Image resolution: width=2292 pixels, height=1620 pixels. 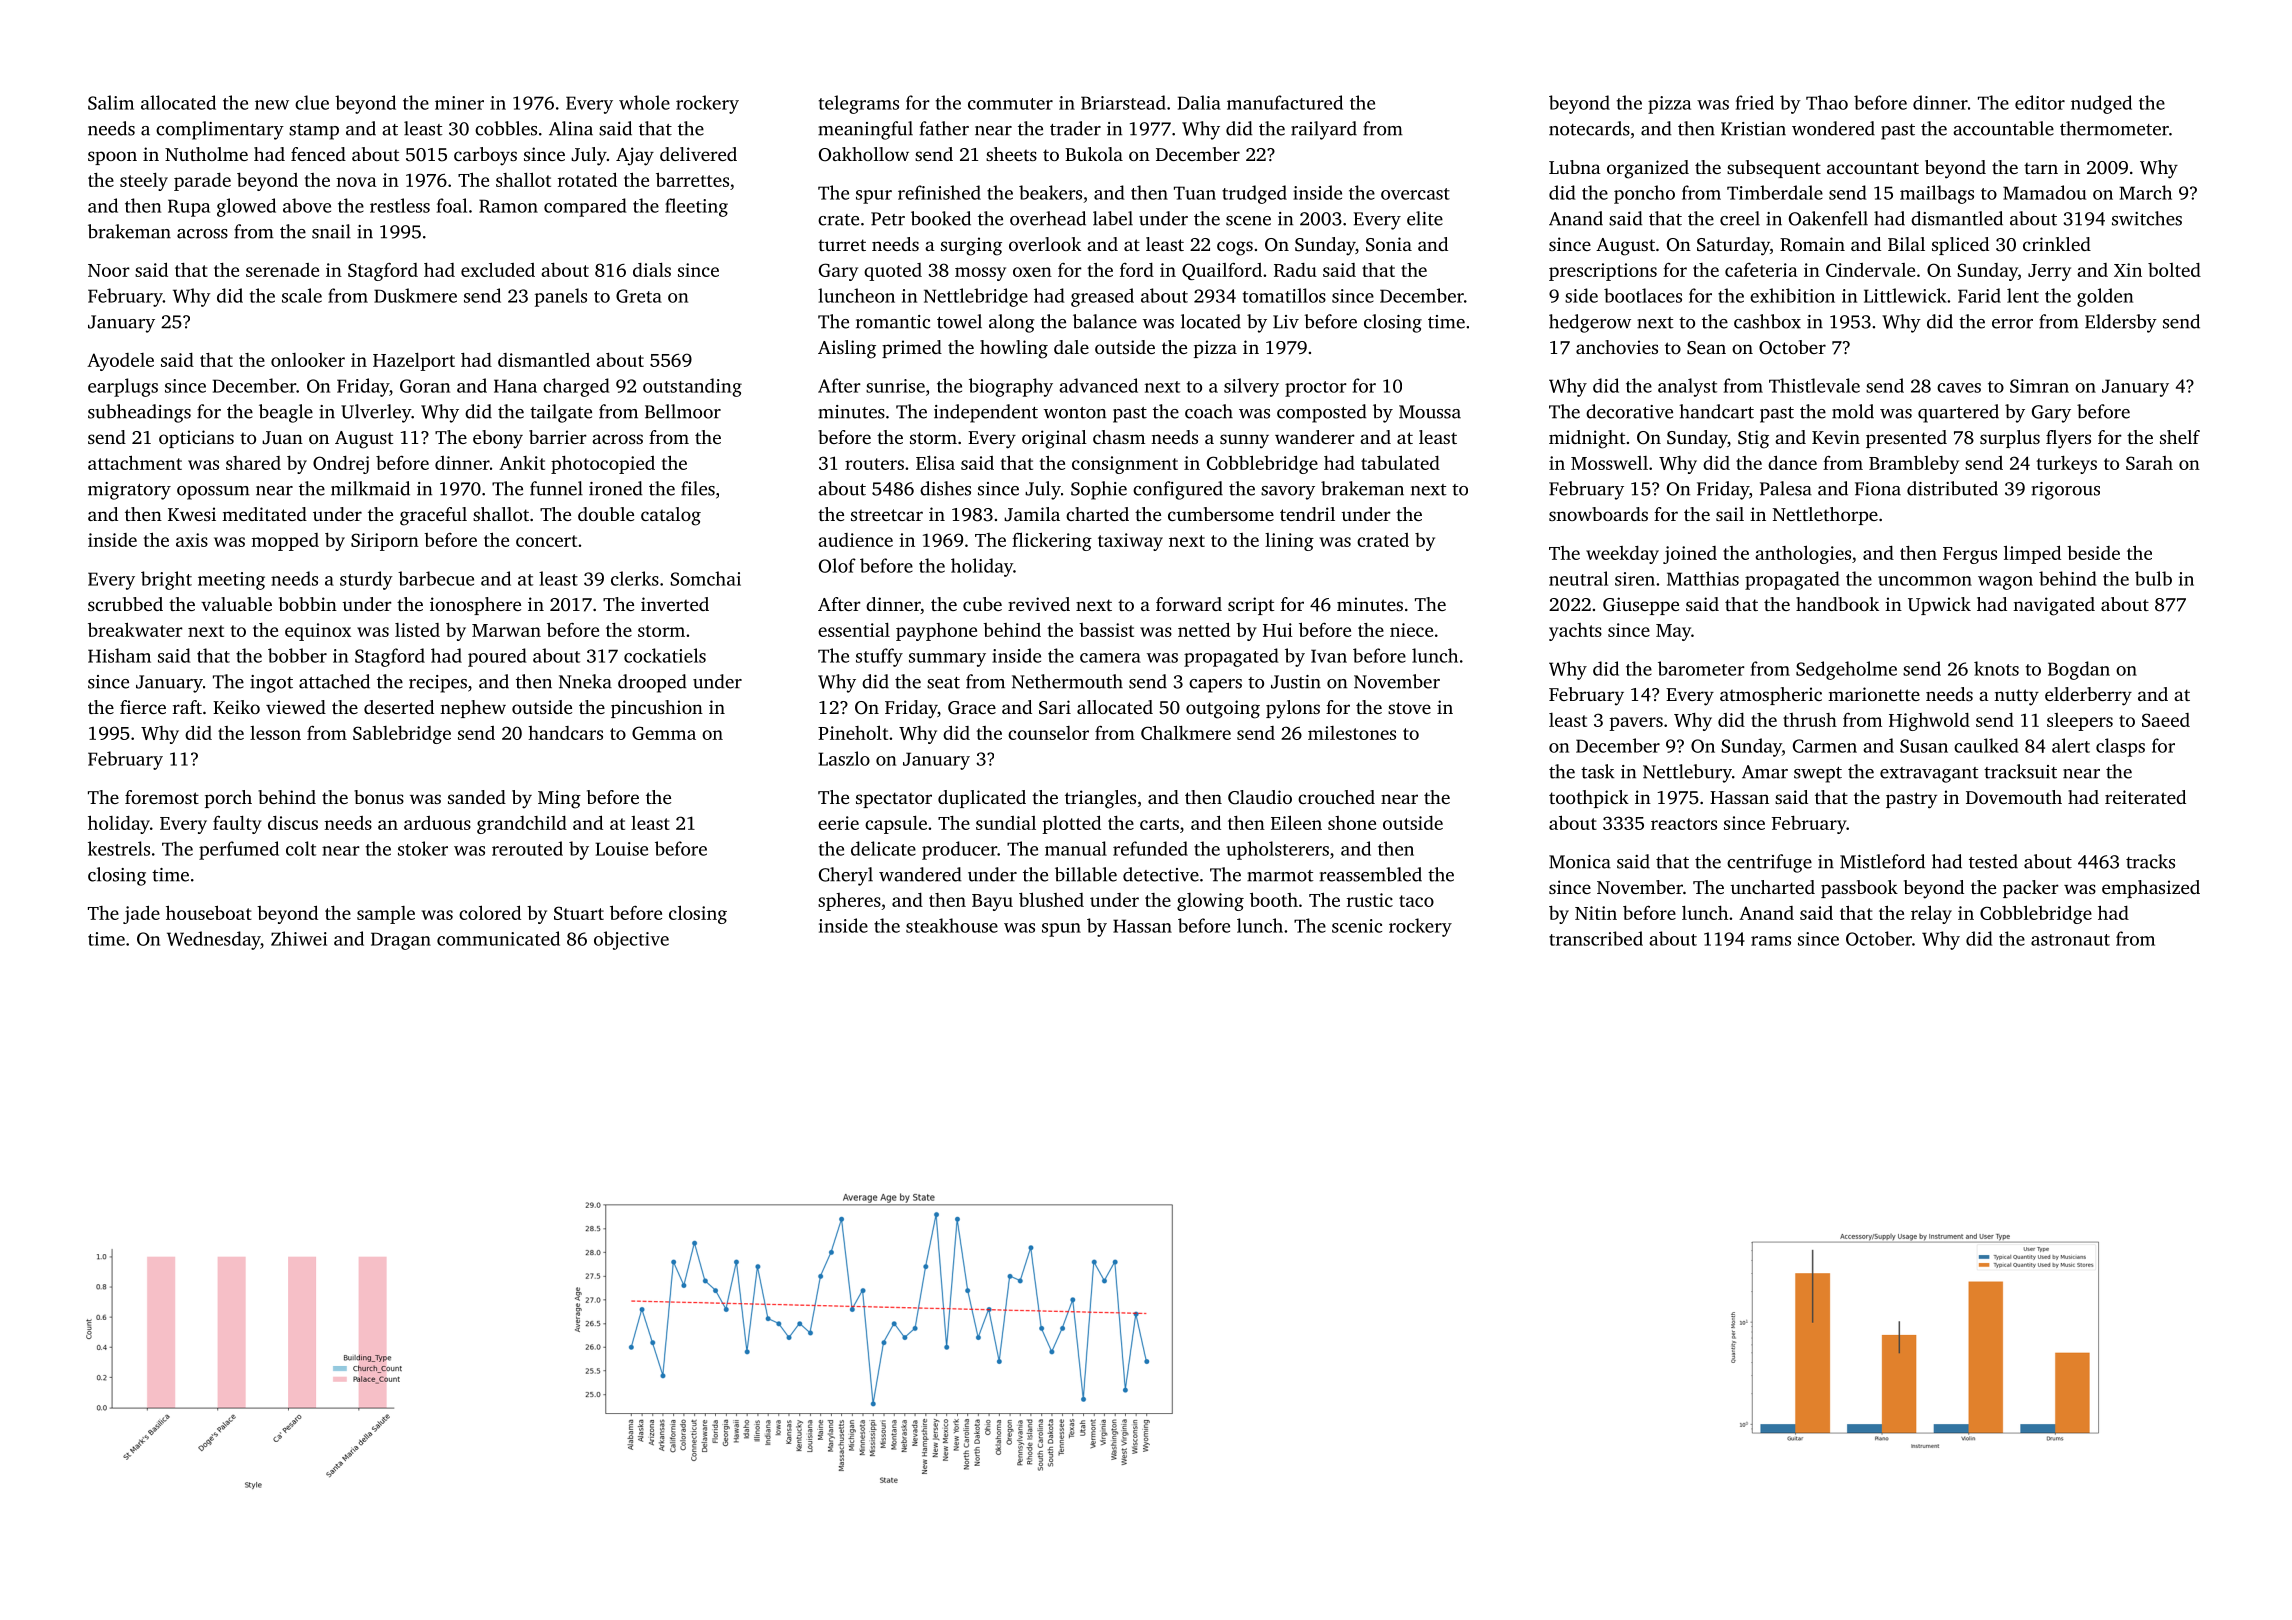 What do you see at coordinates (299, 938) in the page?
I see `Zhiwei` at bounding box center [299, 938].
